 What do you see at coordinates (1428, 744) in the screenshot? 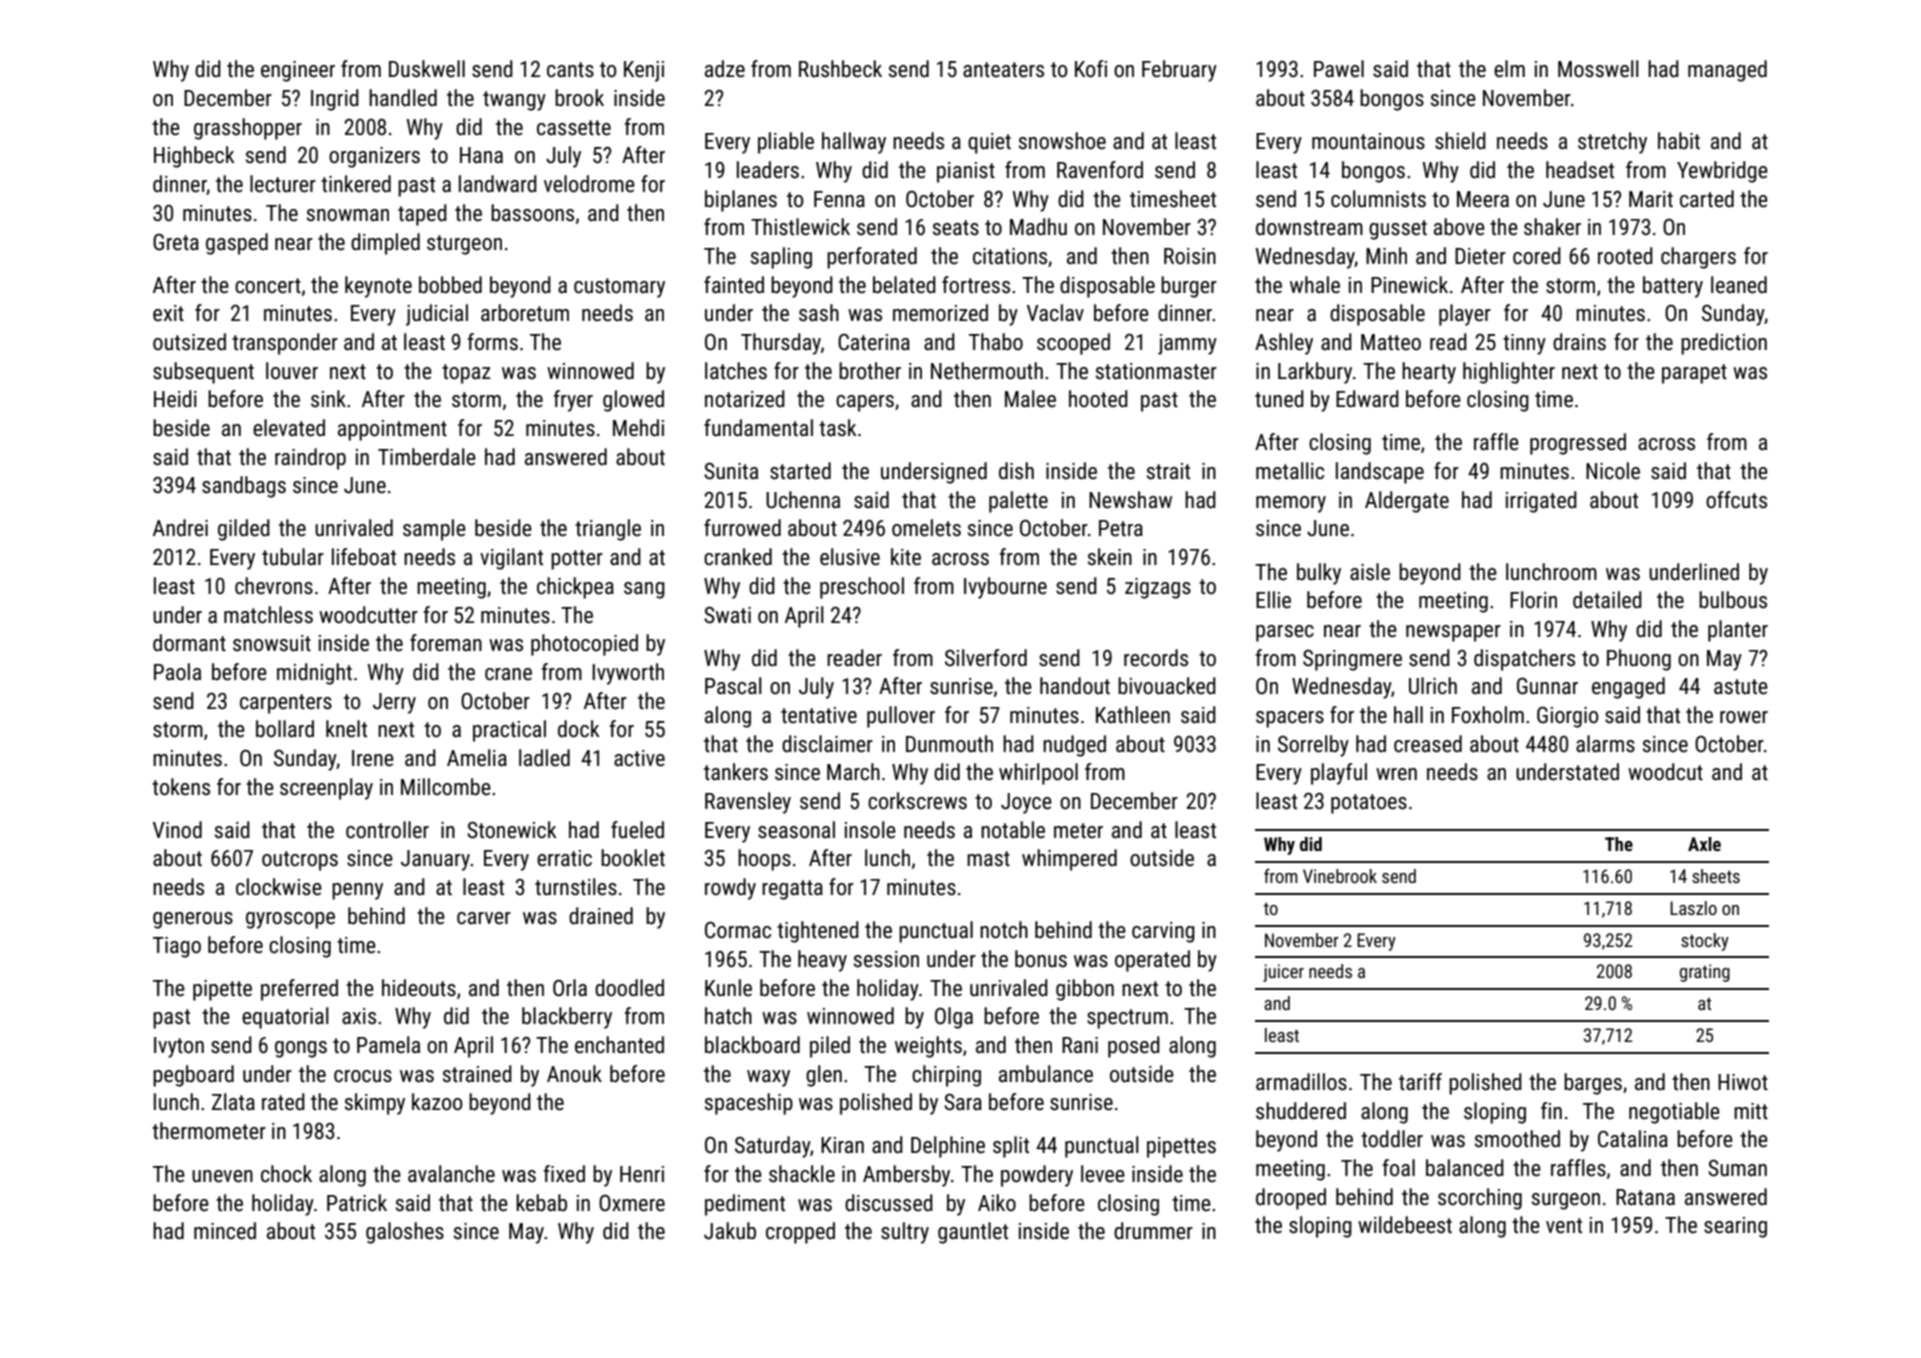
I see `creased` at bounding box center [1428, 744].
